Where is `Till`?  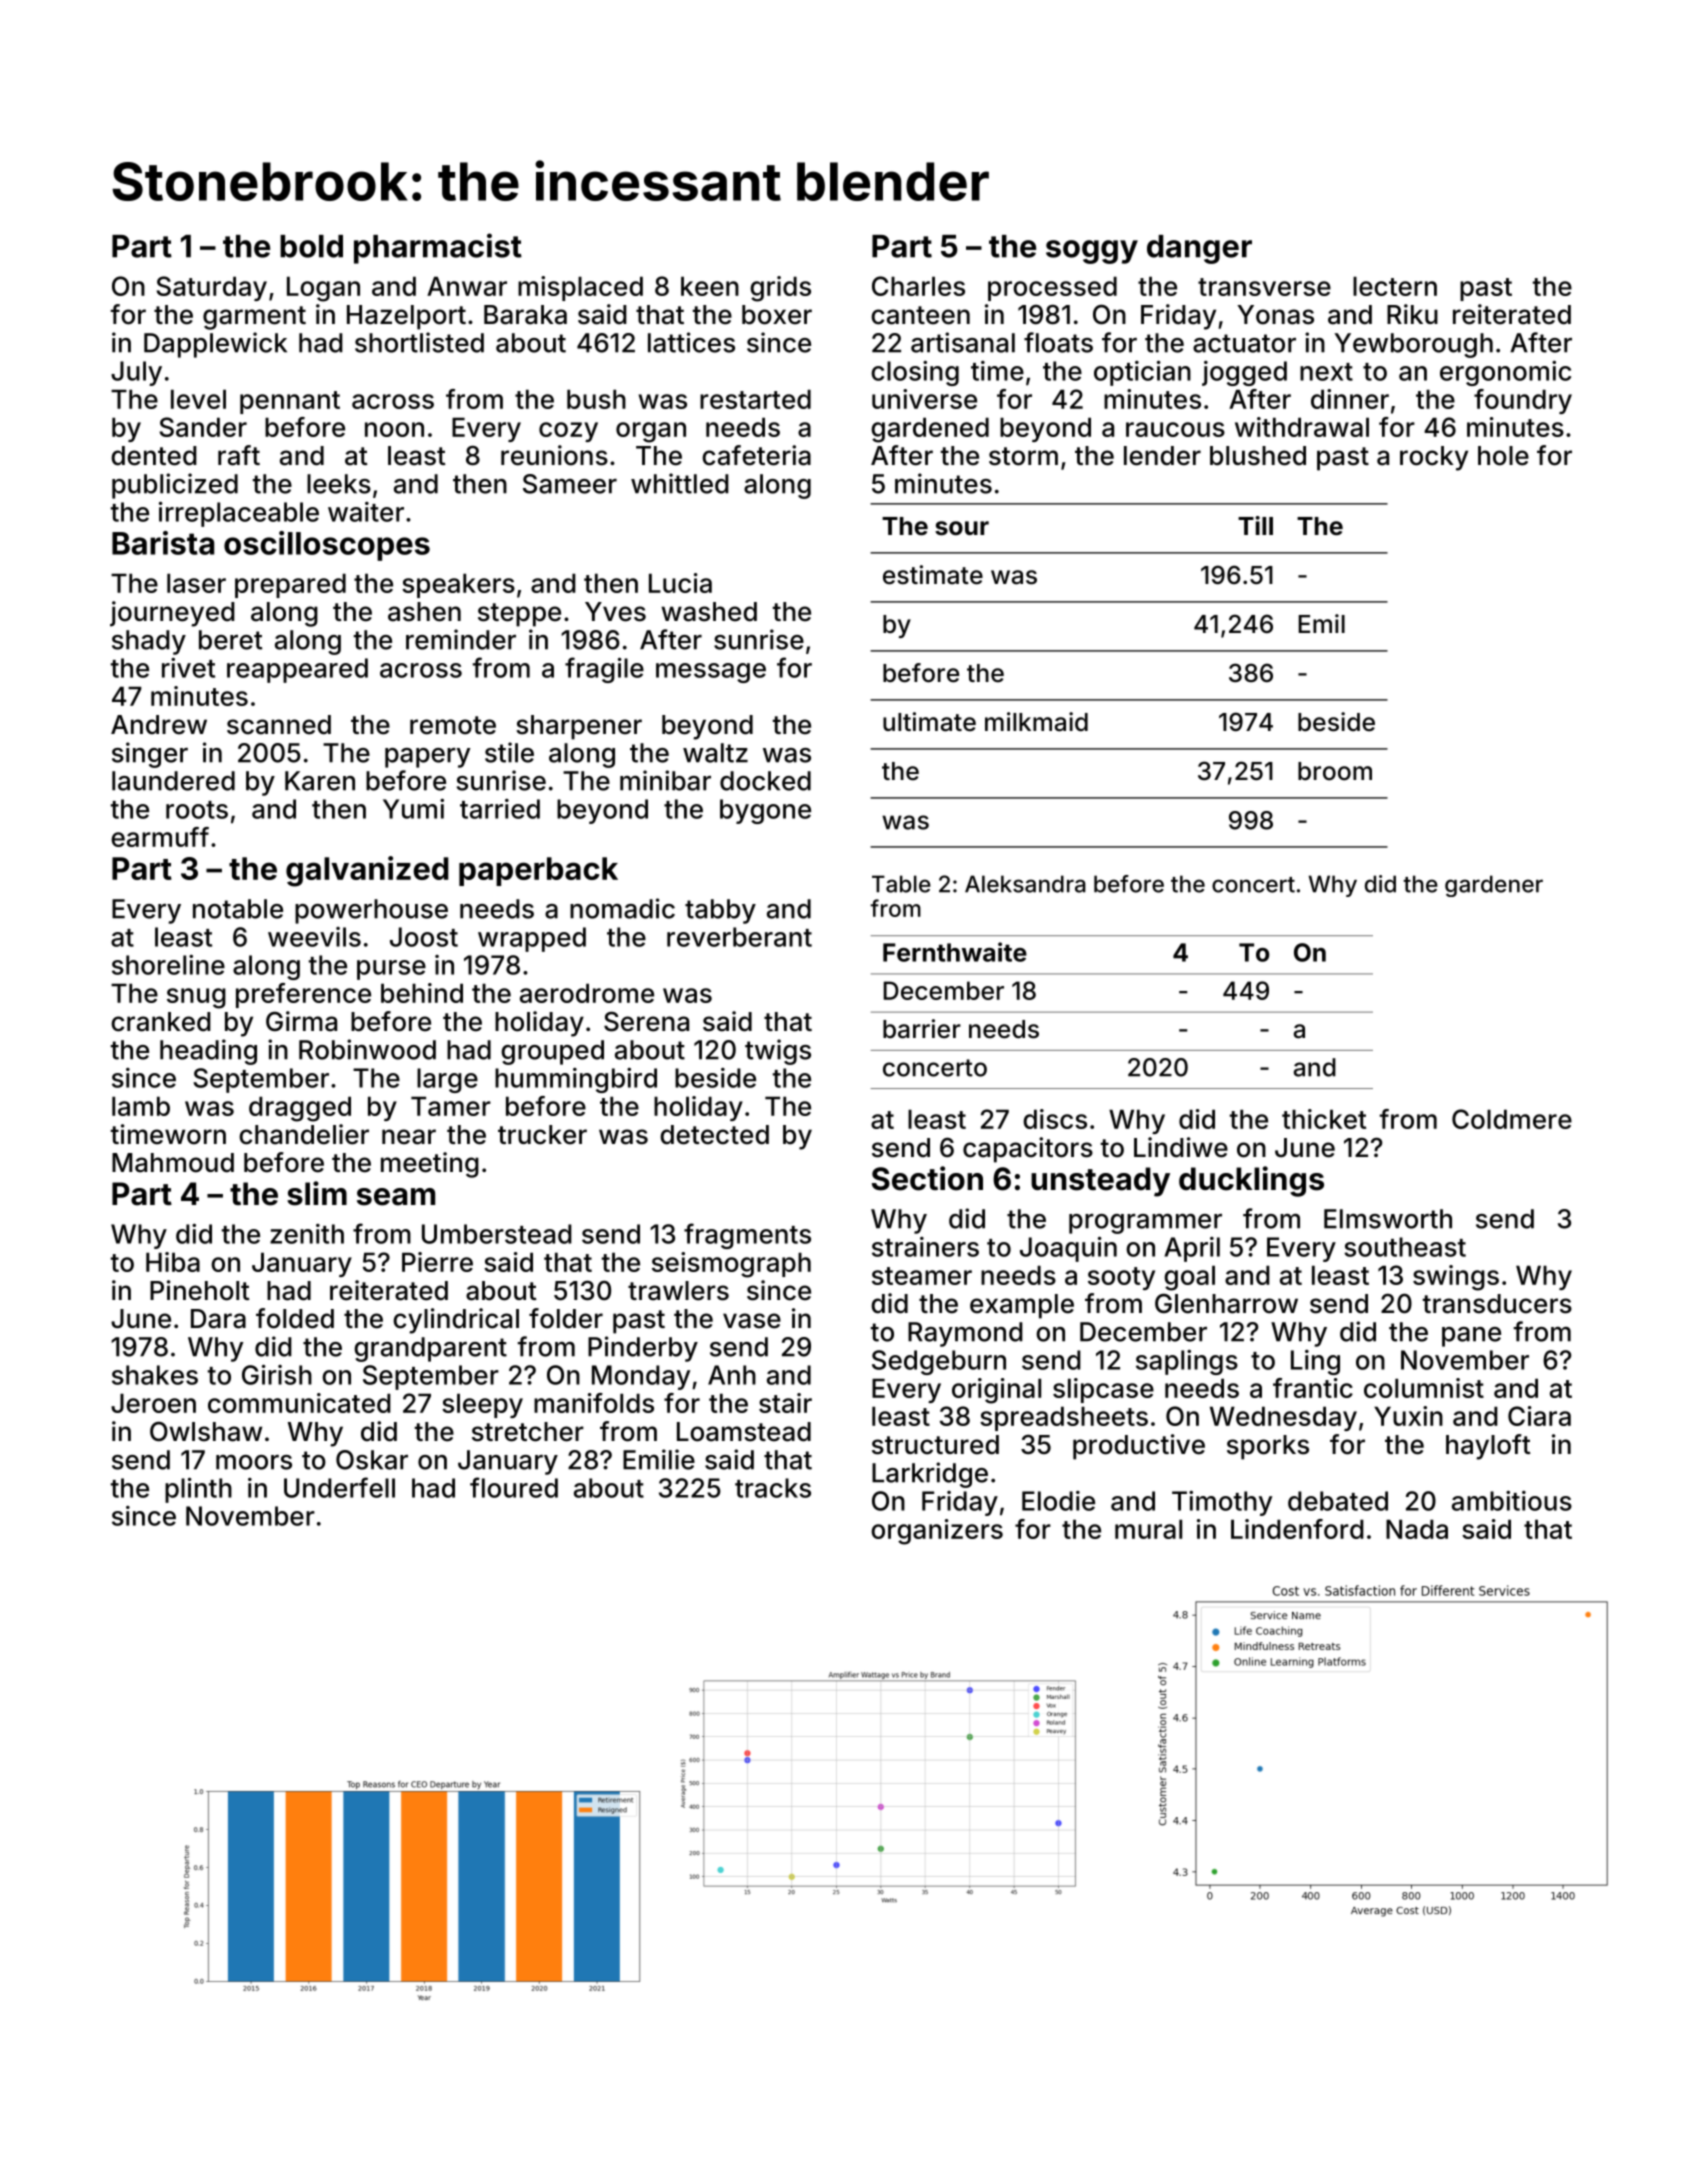 Till is located at coordinates (1255, 525).
